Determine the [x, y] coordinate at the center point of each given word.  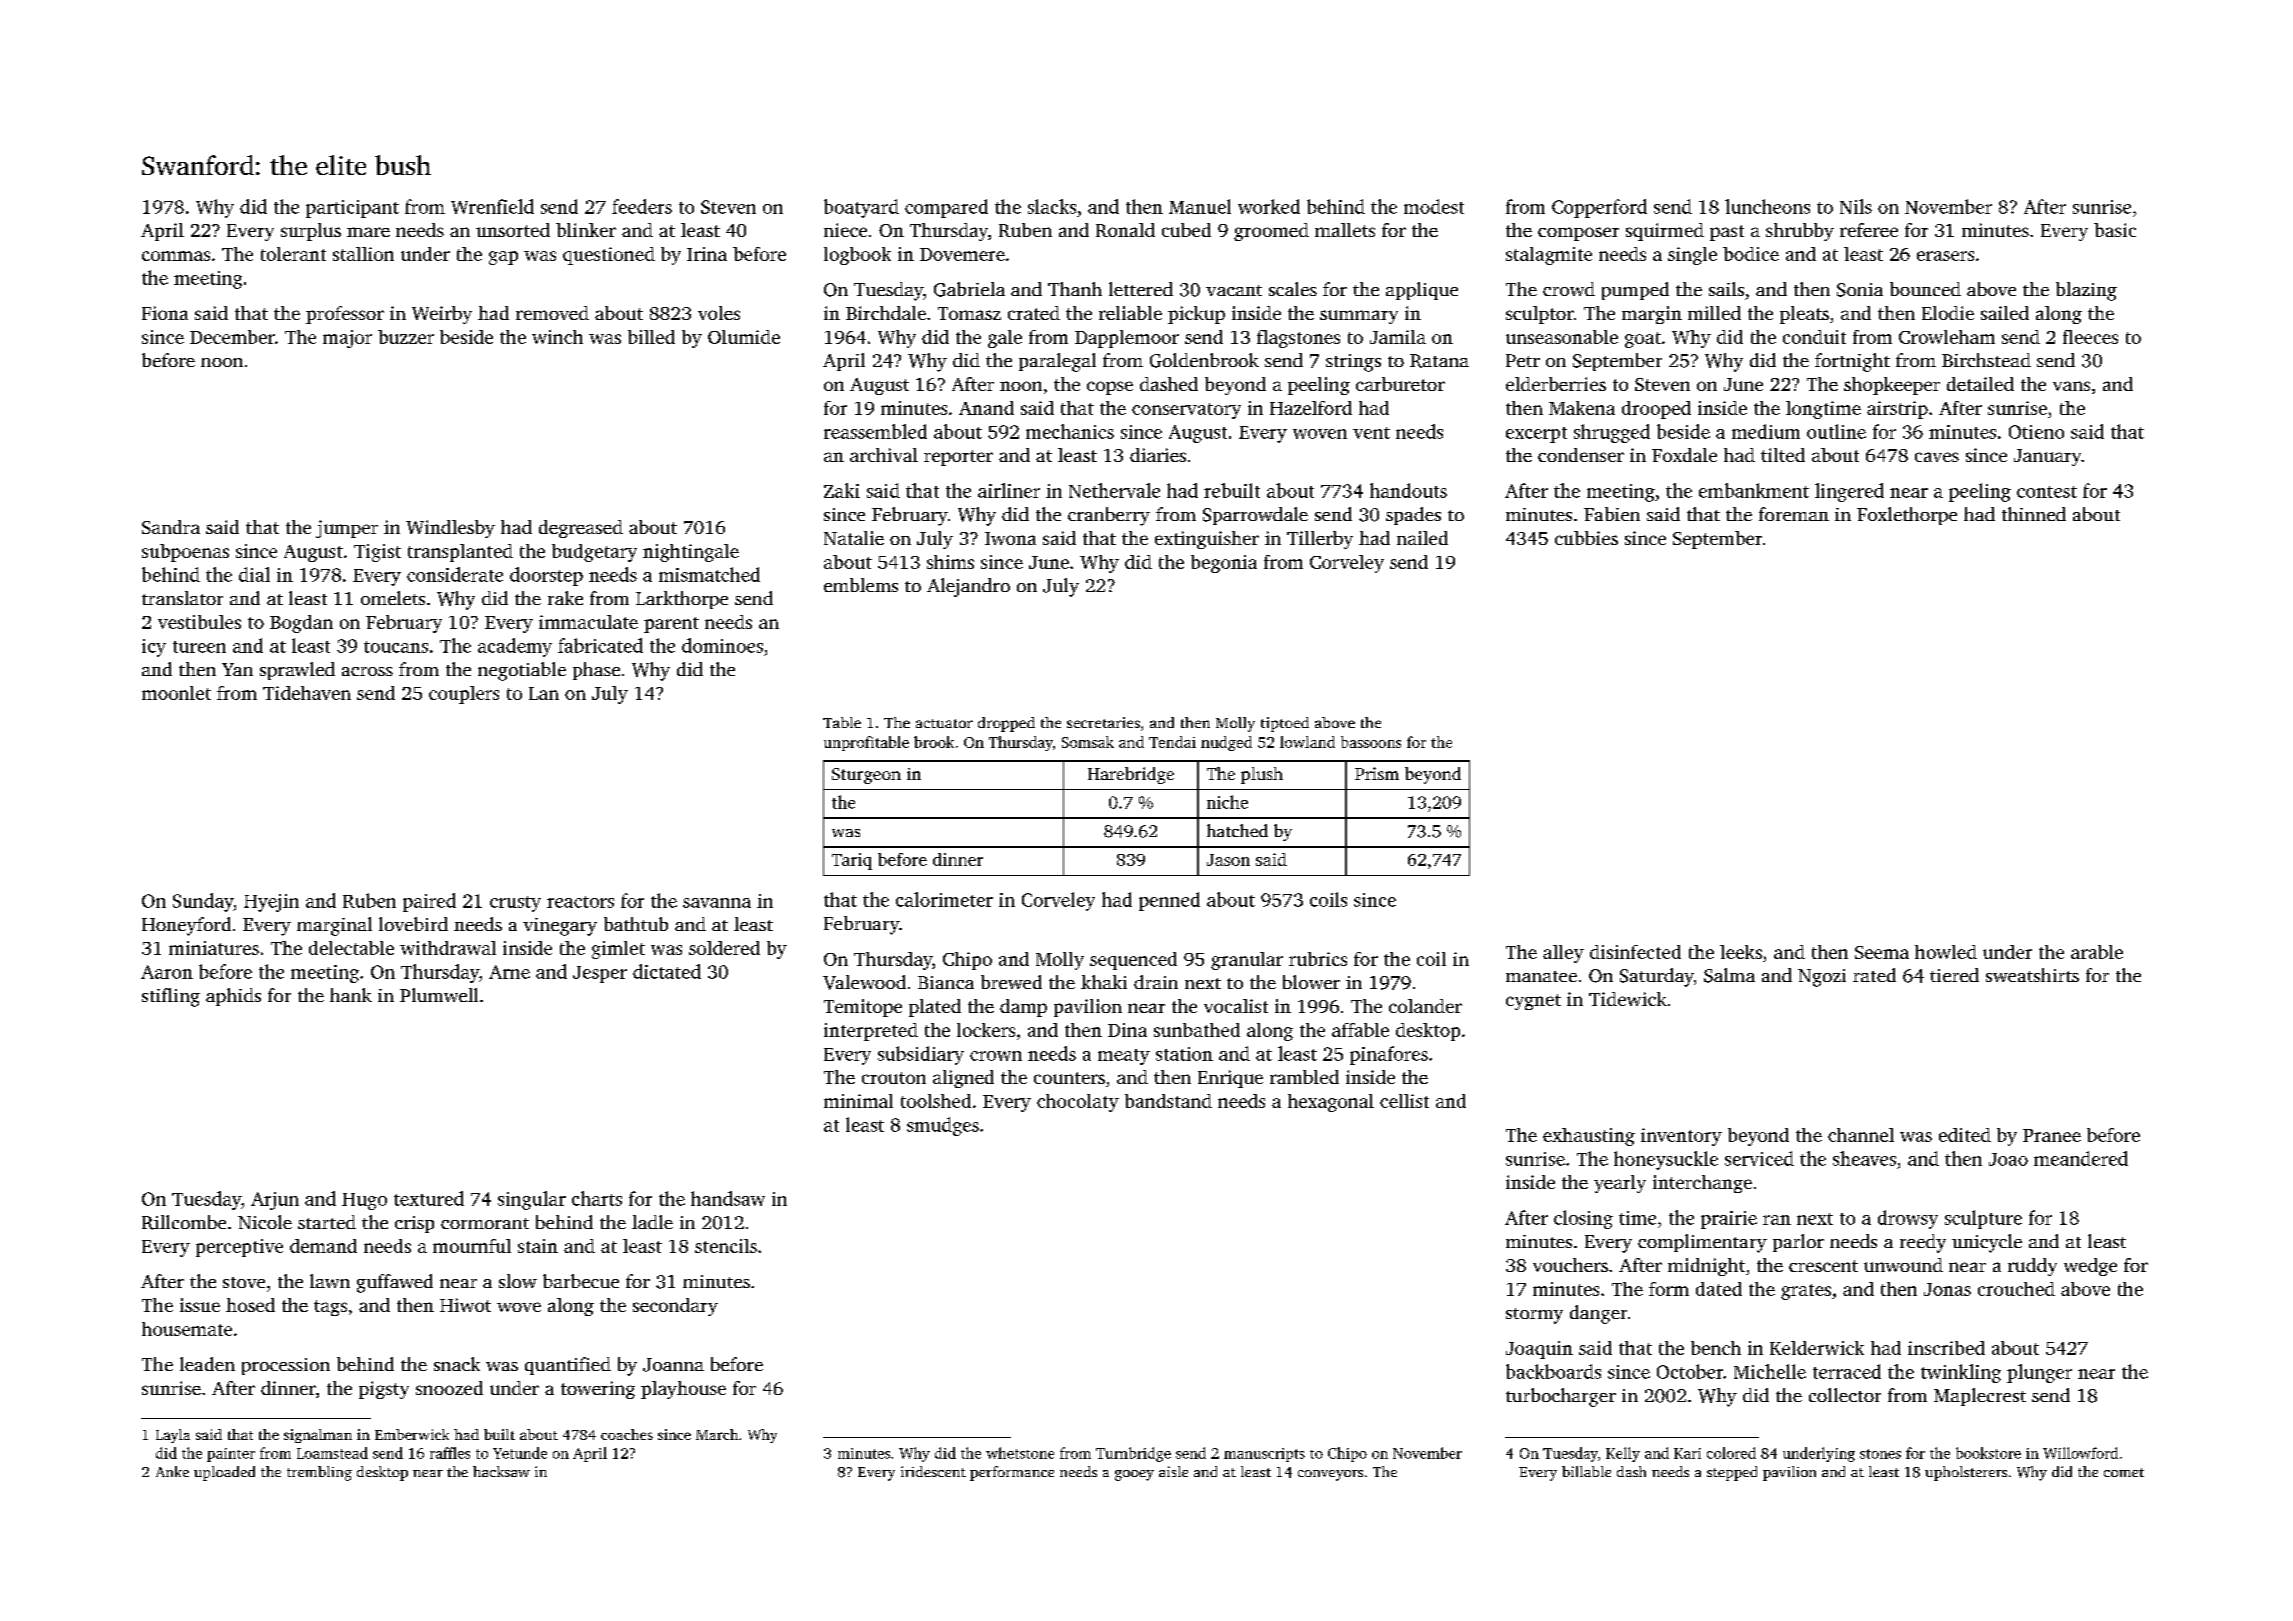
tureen [199, 647]
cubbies [1586, 538]
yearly [1620, 1184]
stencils [726, 1246]
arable [2097, 952]
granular [1247, 961]
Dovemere [962, 254]
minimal [858, 1101]
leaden [207, 1364]
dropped [1006, 724]
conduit [1814, 337]
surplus [311, 232]
